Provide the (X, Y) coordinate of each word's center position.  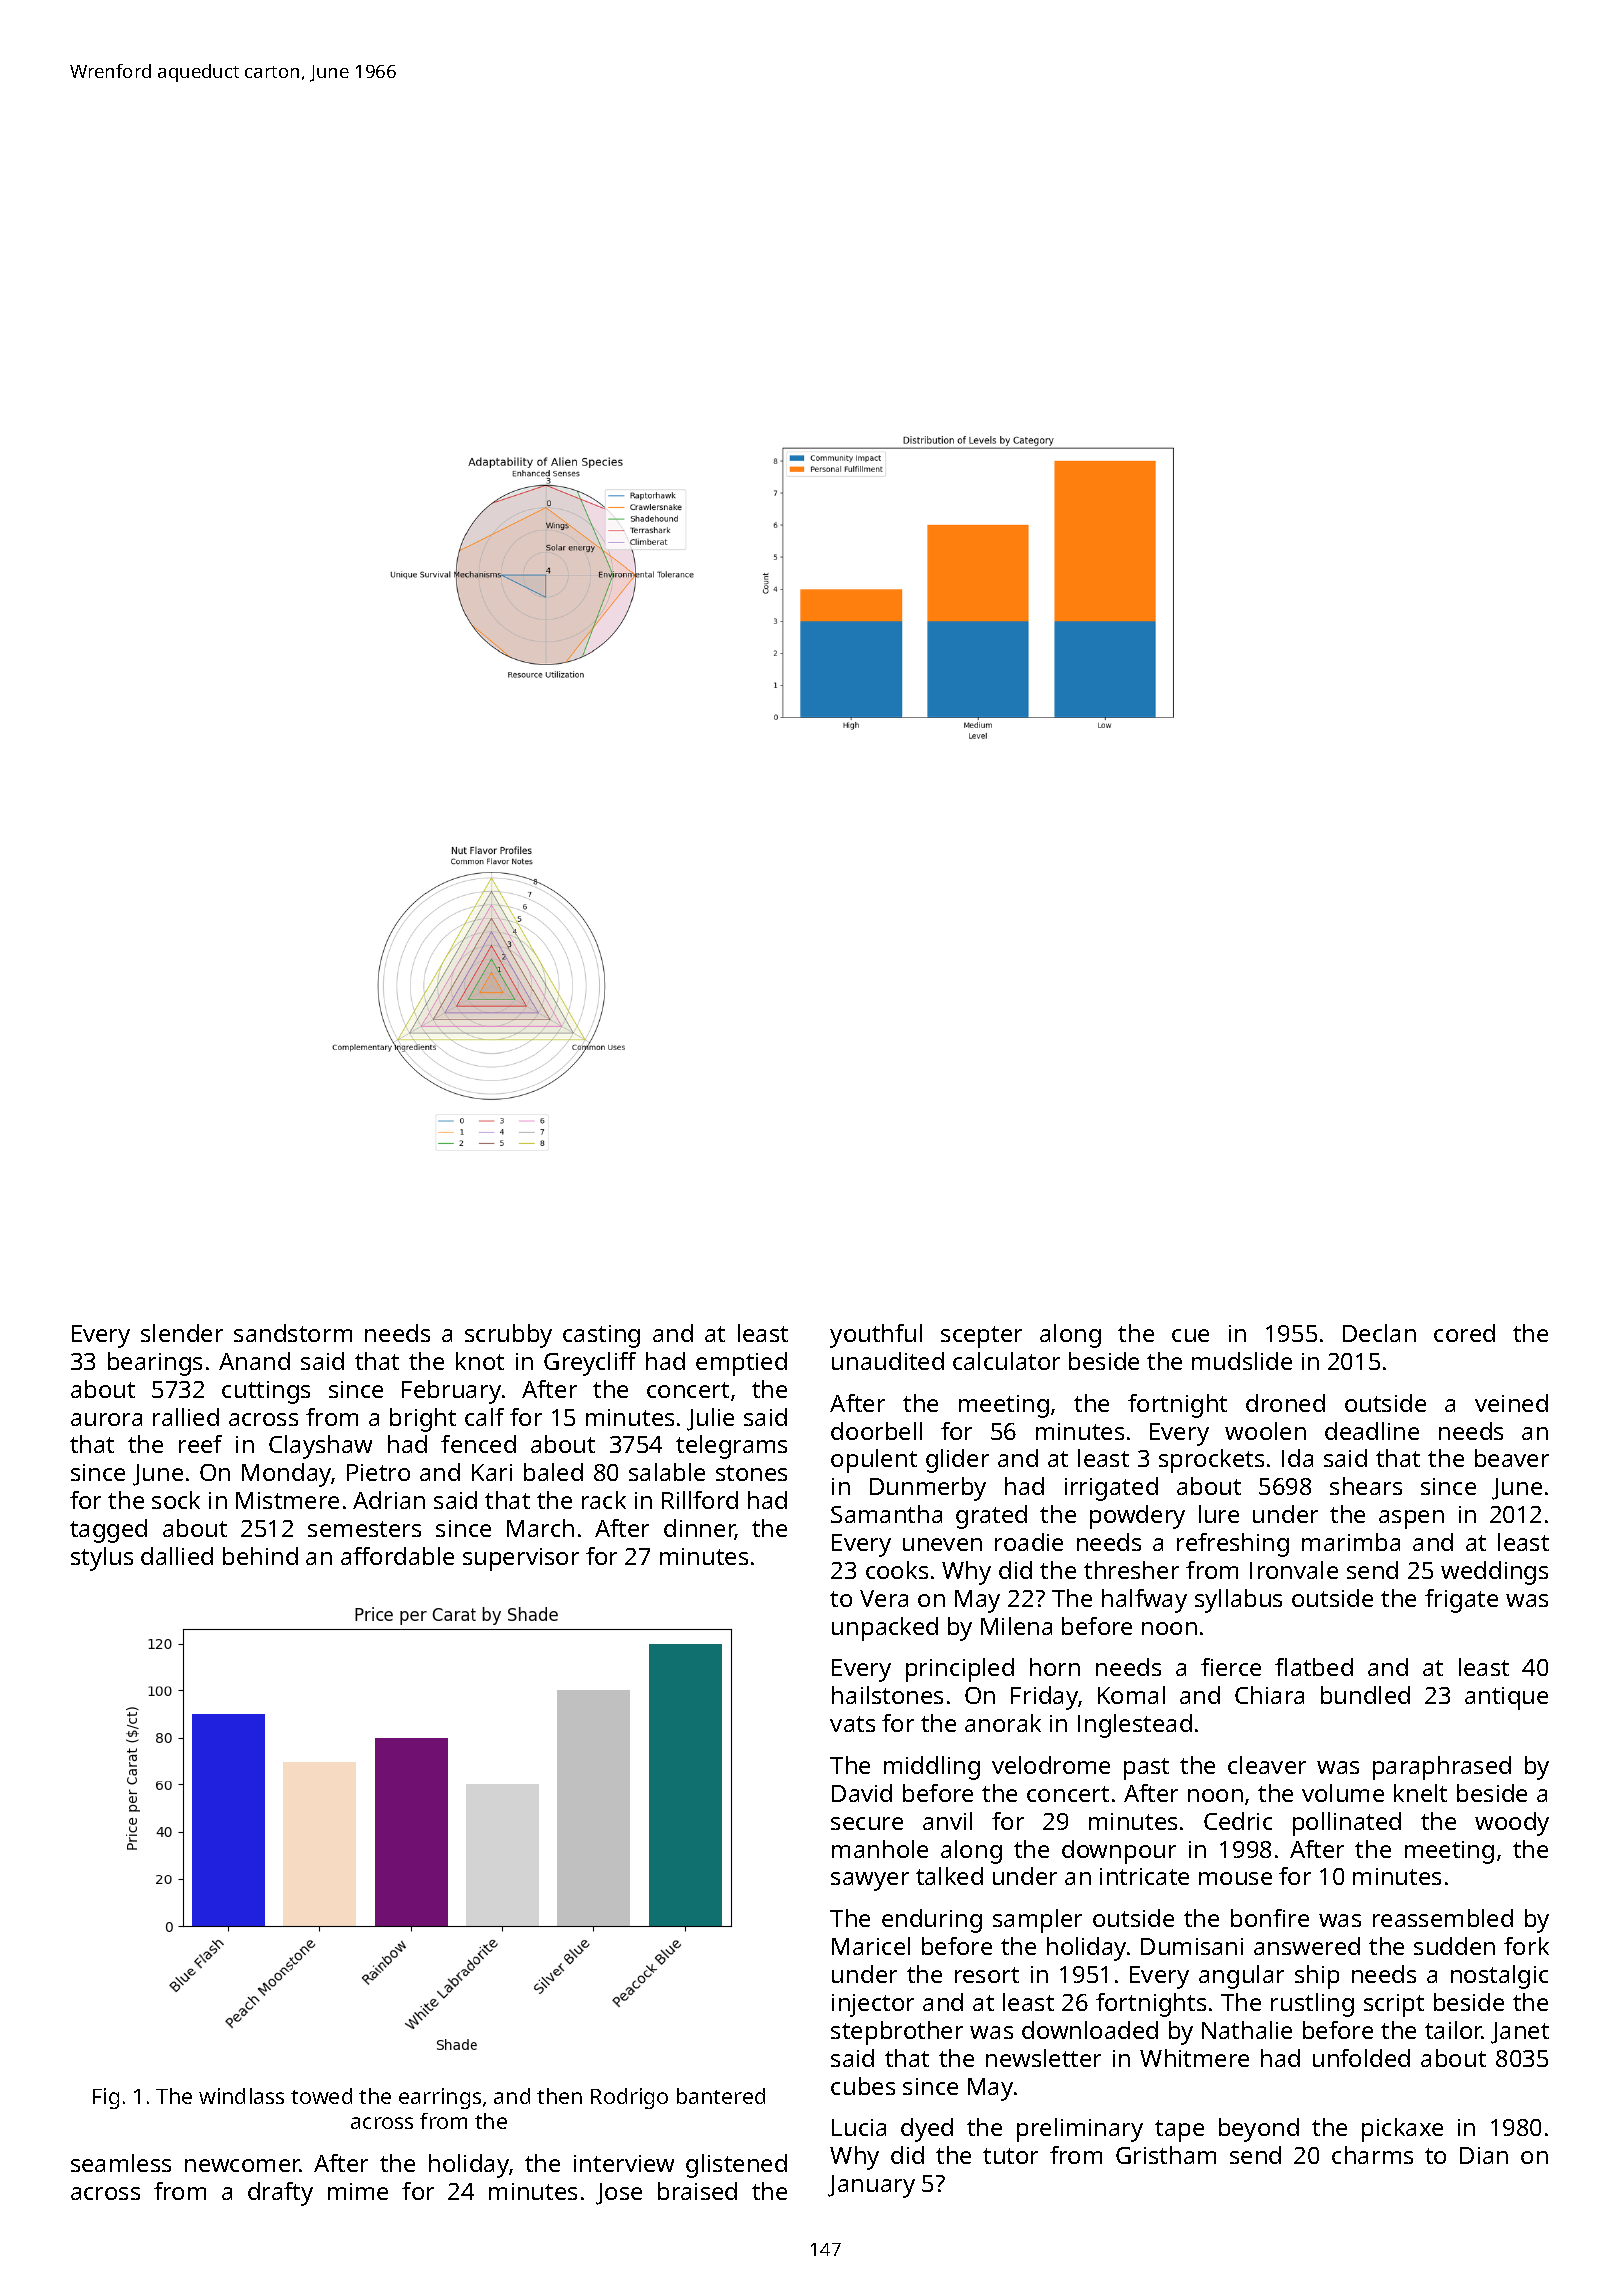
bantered (721, 2096)
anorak (1003, 1723)
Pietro (378, 1472)
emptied (741, 1364)
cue (1190, 1335)
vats (852, 1724)
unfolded (1361, 2058)
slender (182, 1333)
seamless (121, 2163)
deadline (1372, 1431)
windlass (241, 2096)
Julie (710, 1419)
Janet (1520, 2033)
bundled (1365, 1695)
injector (873, 2005)
